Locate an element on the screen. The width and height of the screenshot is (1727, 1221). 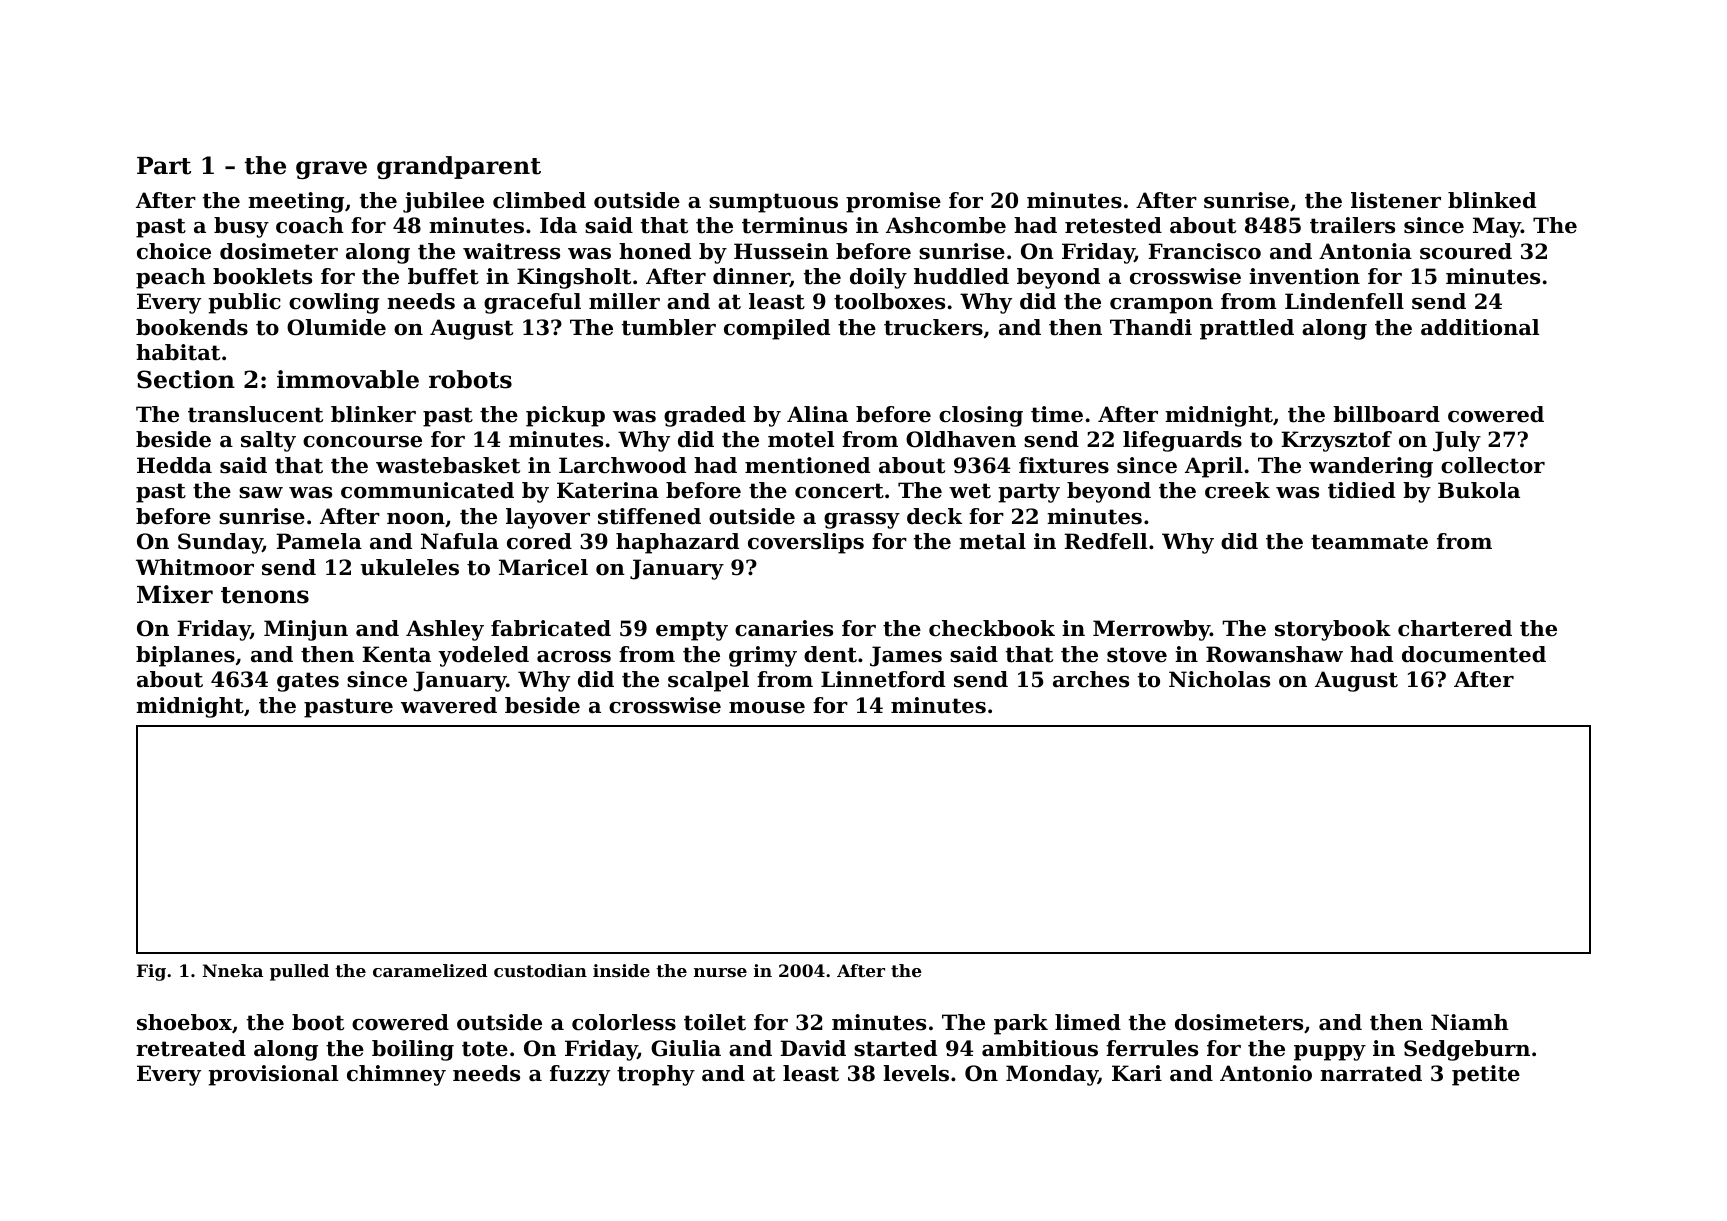
Niamh is located at coordinates (1470, 1022).
